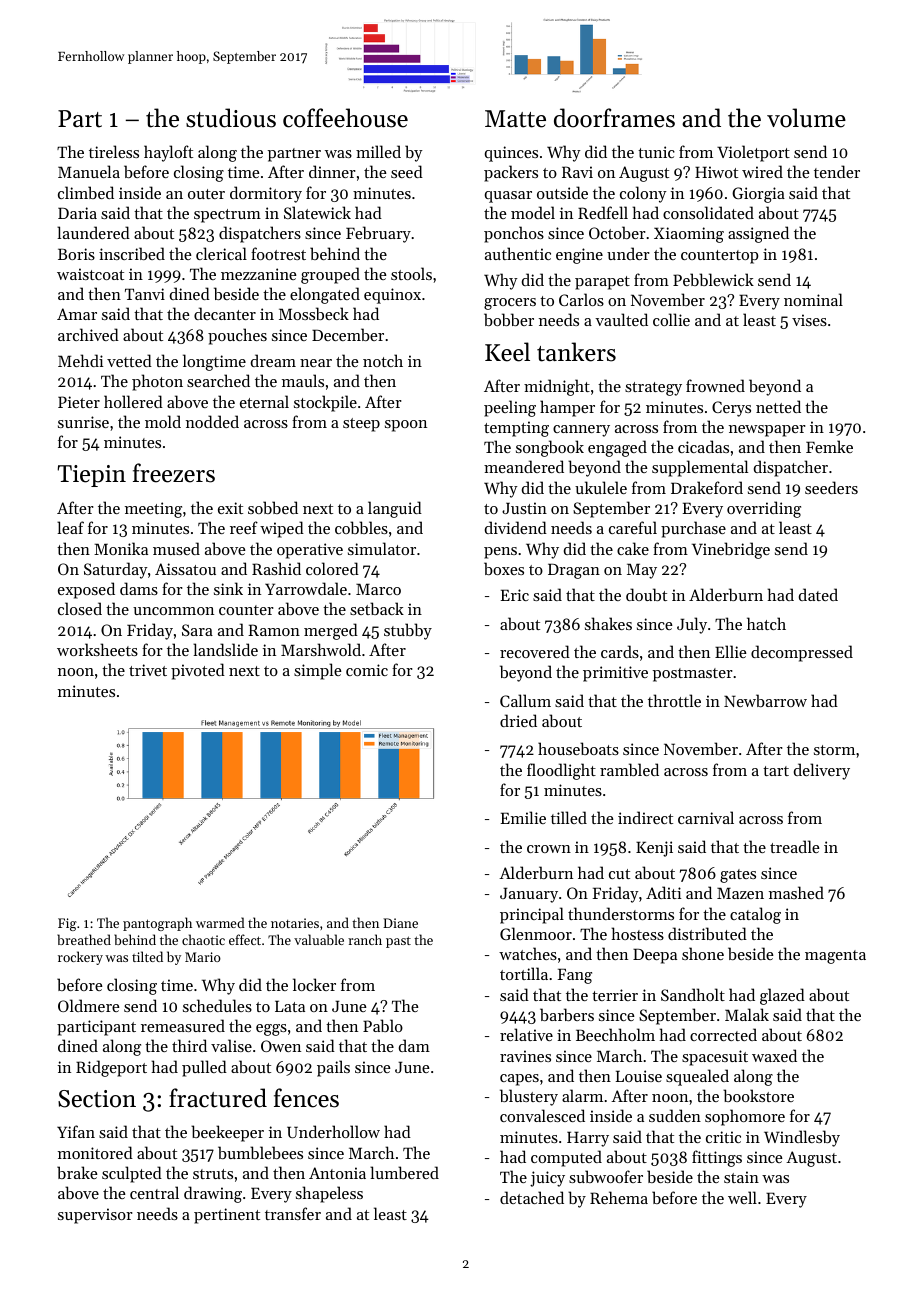 The height and width of the screenshot is (1314, 924). What do you see at coordinates (383, 360) in the screenshot?
I see `notch` at bounding box center [383, 360].
